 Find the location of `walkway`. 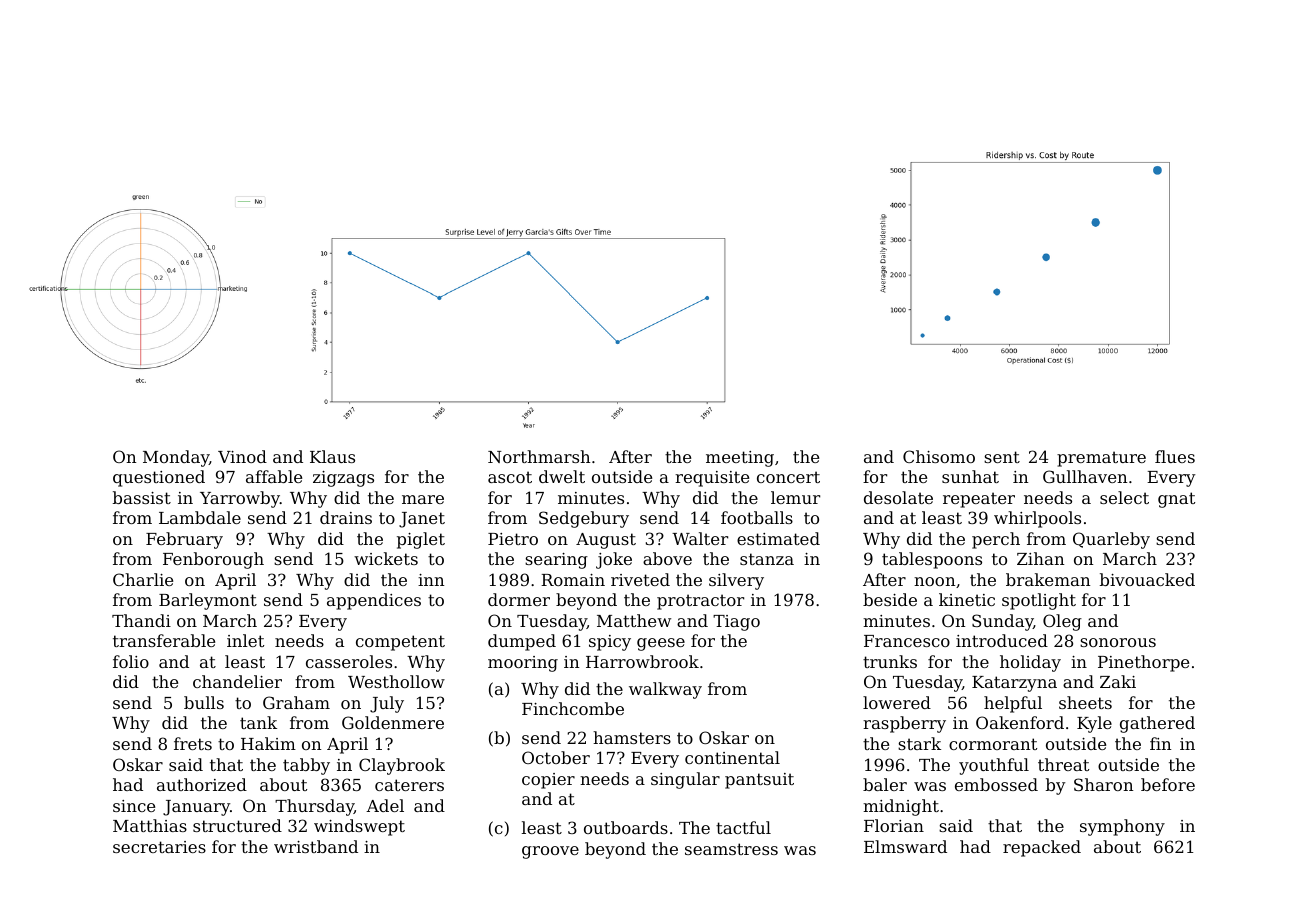

walkway is located at coordinates (665, 690).
